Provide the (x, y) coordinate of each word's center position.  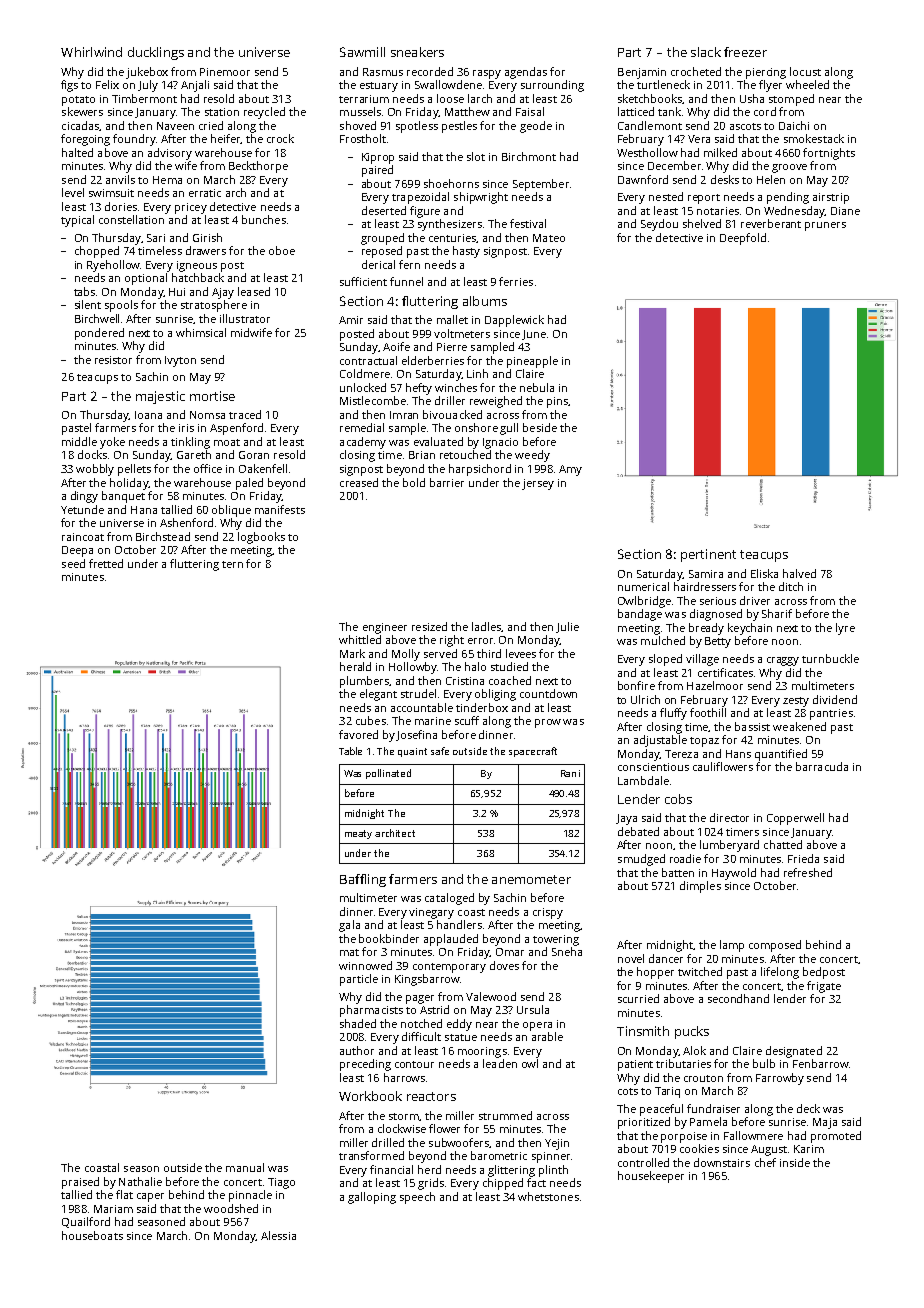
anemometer (531, 879)
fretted (106, 563)
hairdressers (705, 586)
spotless (417, 127)
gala (349, 926)
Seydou (659, 225)
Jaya (626, 819)
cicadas (81, 126)
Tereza (681, 754)
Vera (699, 139)
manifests (280, 509)
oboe (282, 250)
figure (425, 212)
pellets (134, 470)
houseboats (92, 1235)
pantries (831, 714)
